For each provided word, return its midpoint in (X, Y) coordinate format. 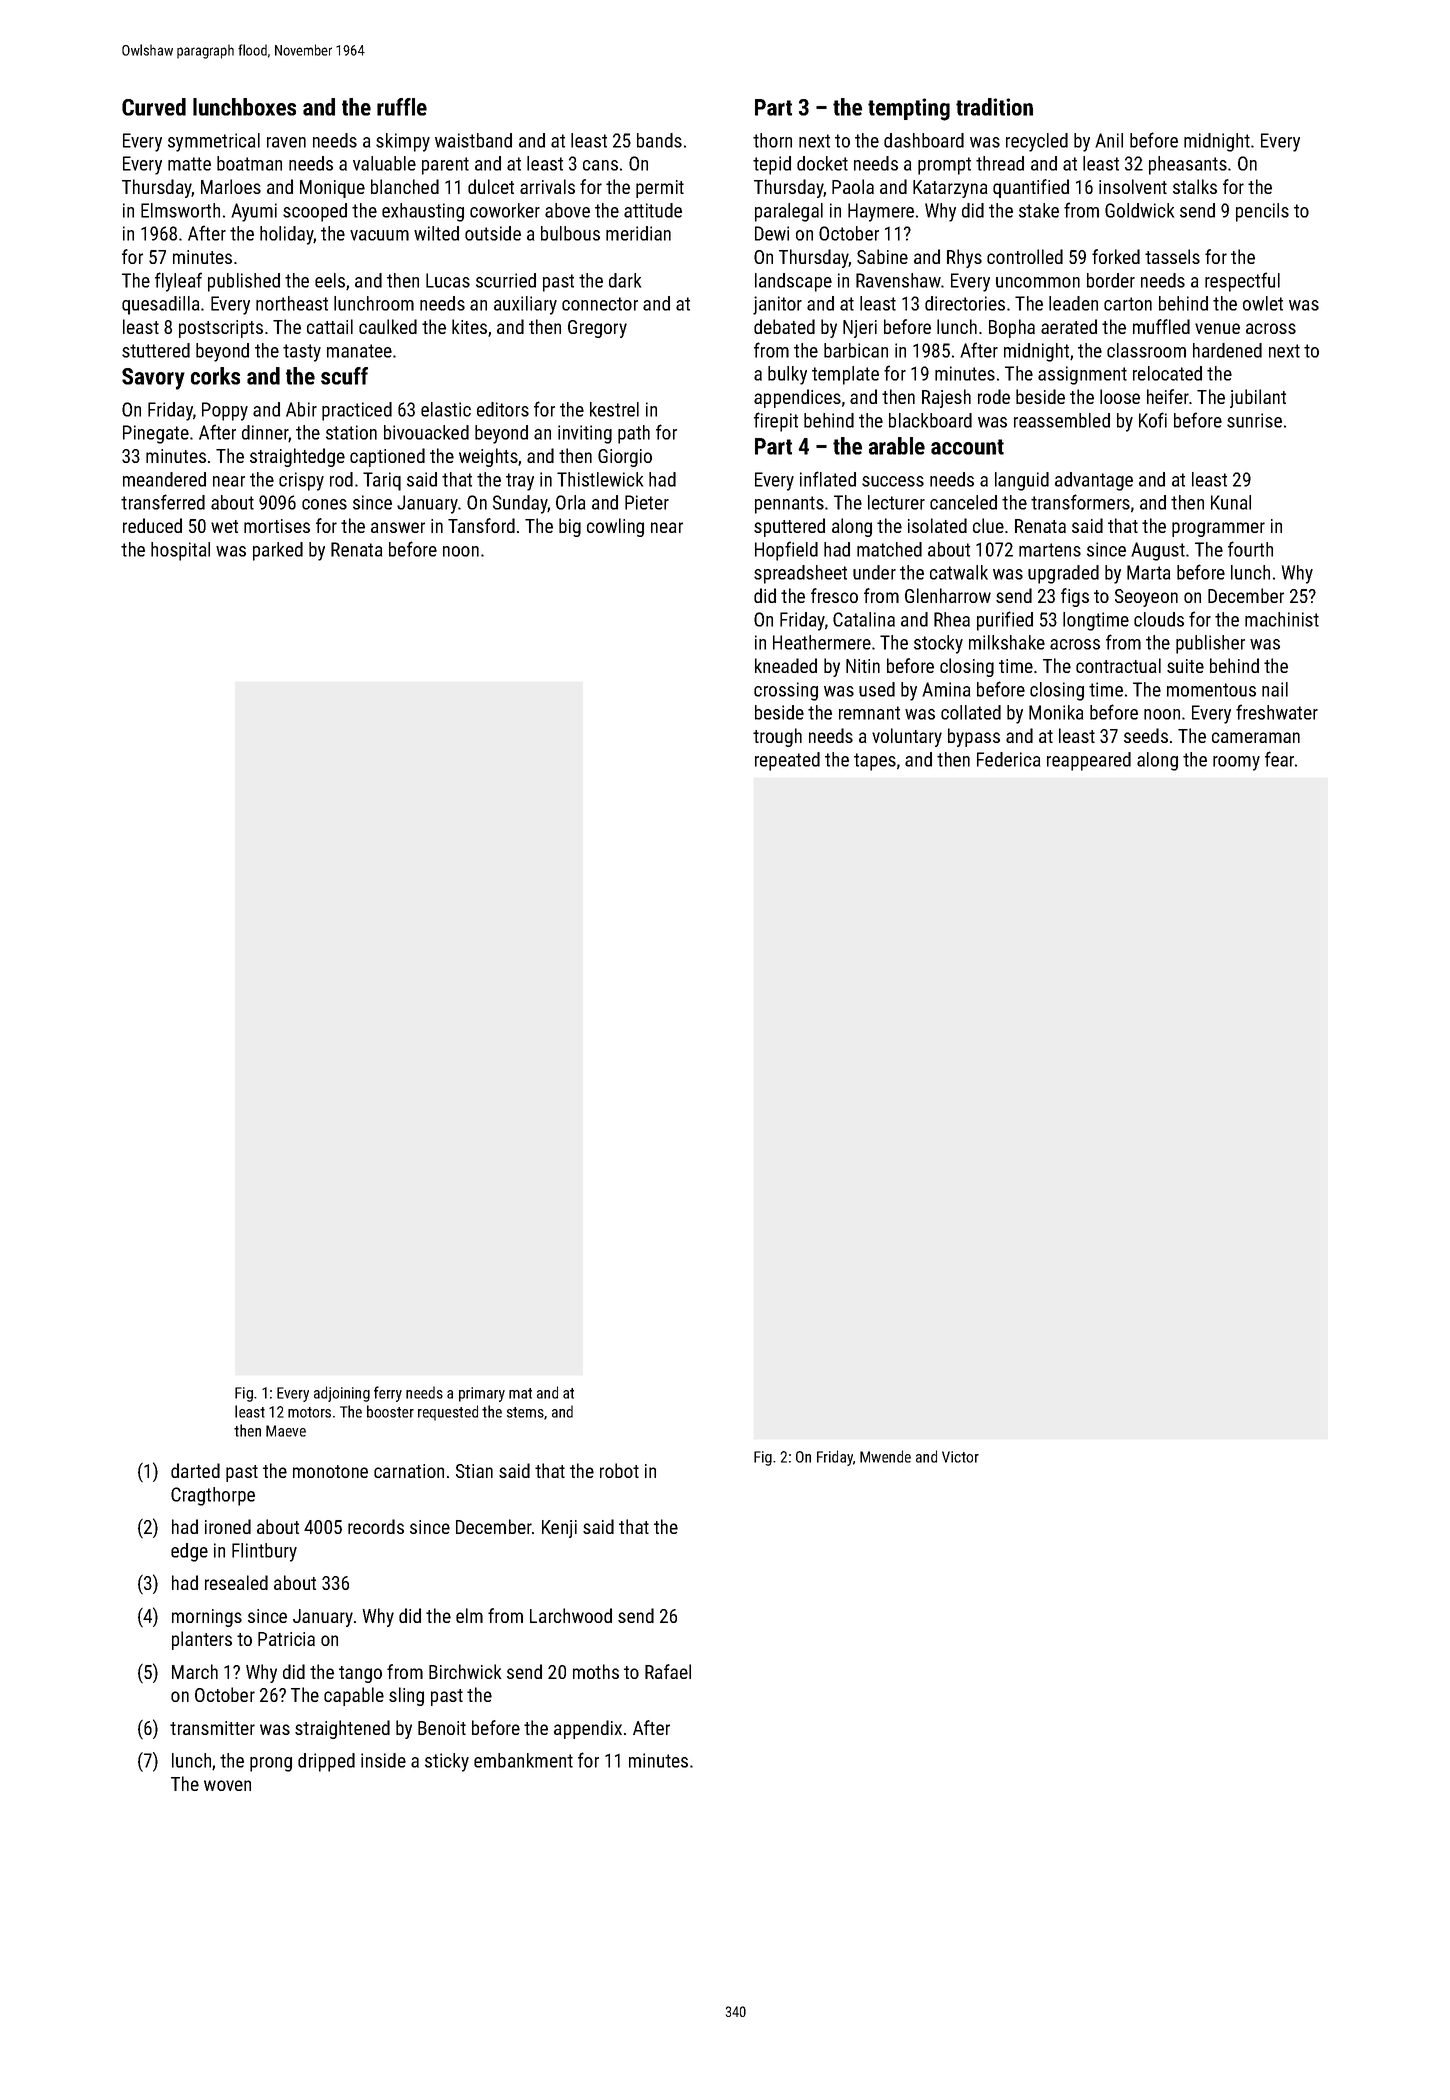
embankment (523, 1760)
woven (227, 1785)
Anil (1109, 140)
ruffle (402, 107)
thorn (772, 140)
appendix (588, 1729)
